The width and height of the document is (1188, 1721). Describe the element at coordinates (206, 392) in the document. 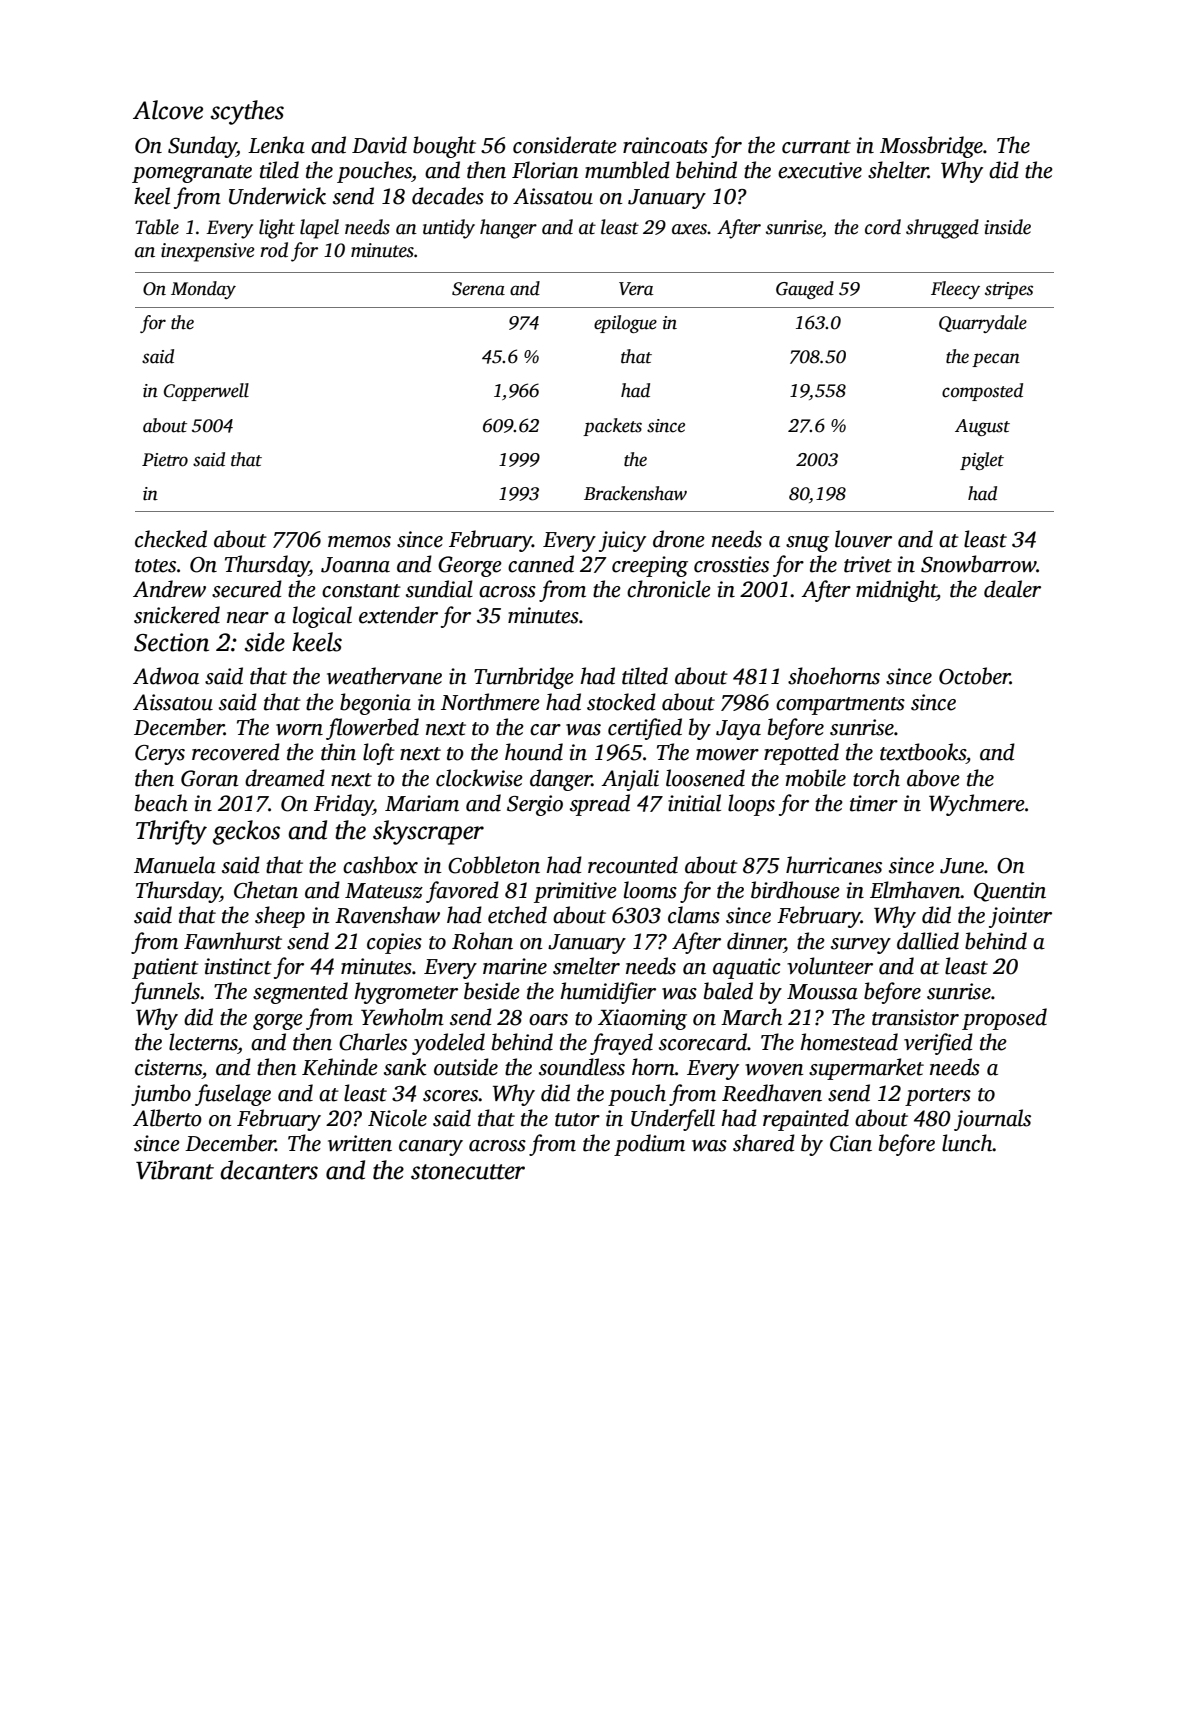

I see `Copperwell` at that location.
